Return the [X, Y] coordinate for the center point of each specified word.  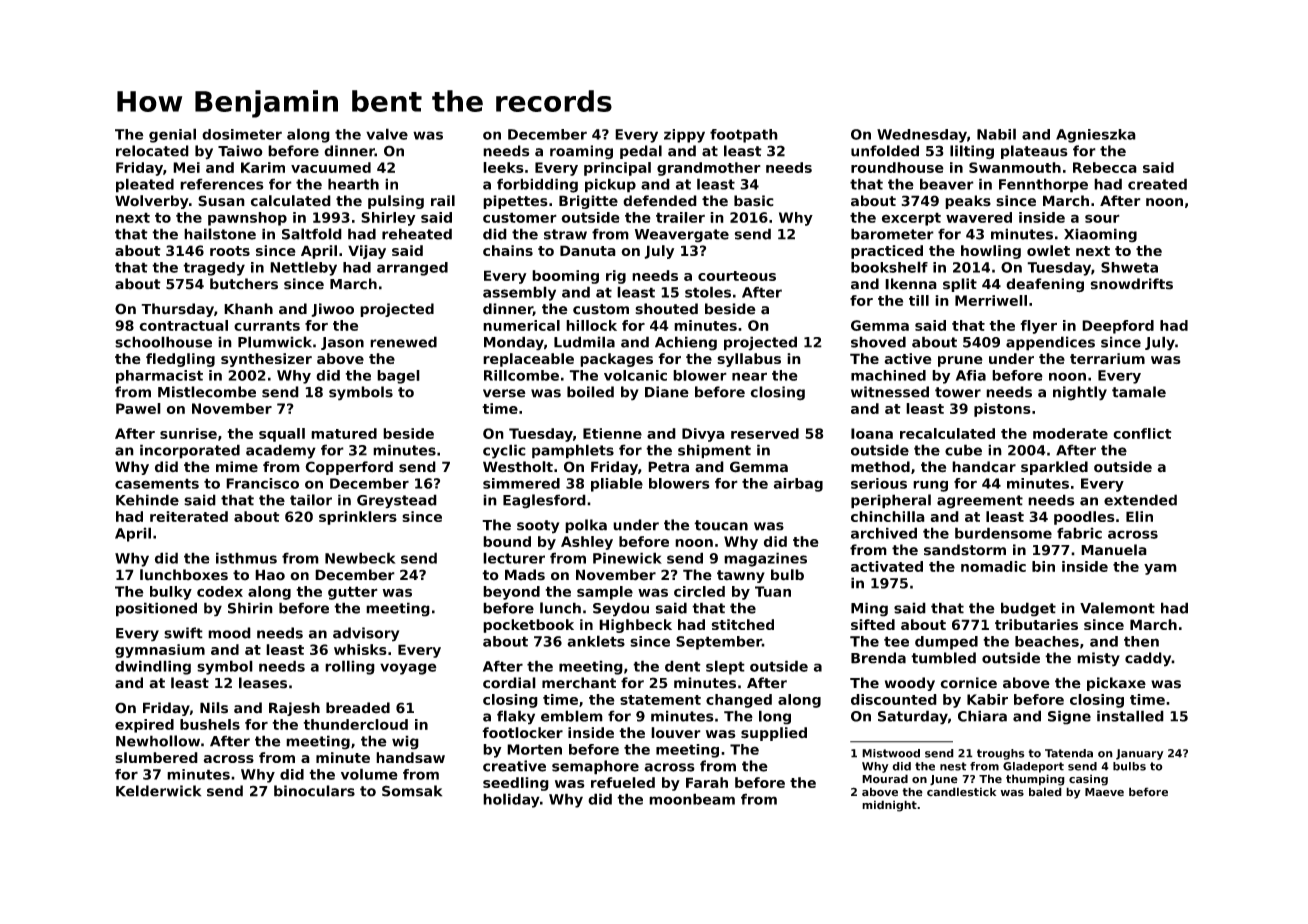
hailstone [220, 234]
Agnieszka [1096, 136]
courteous [737, 276]
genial [172, 135]
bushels [210, 724]
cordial [509, 683]
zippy [684, 136]
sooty [538, 527]
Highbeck [635, 626]
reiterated [189, 516]
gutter [353, 593]
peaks [968, 202]
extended [1140, 500]
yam [1160, 569]
